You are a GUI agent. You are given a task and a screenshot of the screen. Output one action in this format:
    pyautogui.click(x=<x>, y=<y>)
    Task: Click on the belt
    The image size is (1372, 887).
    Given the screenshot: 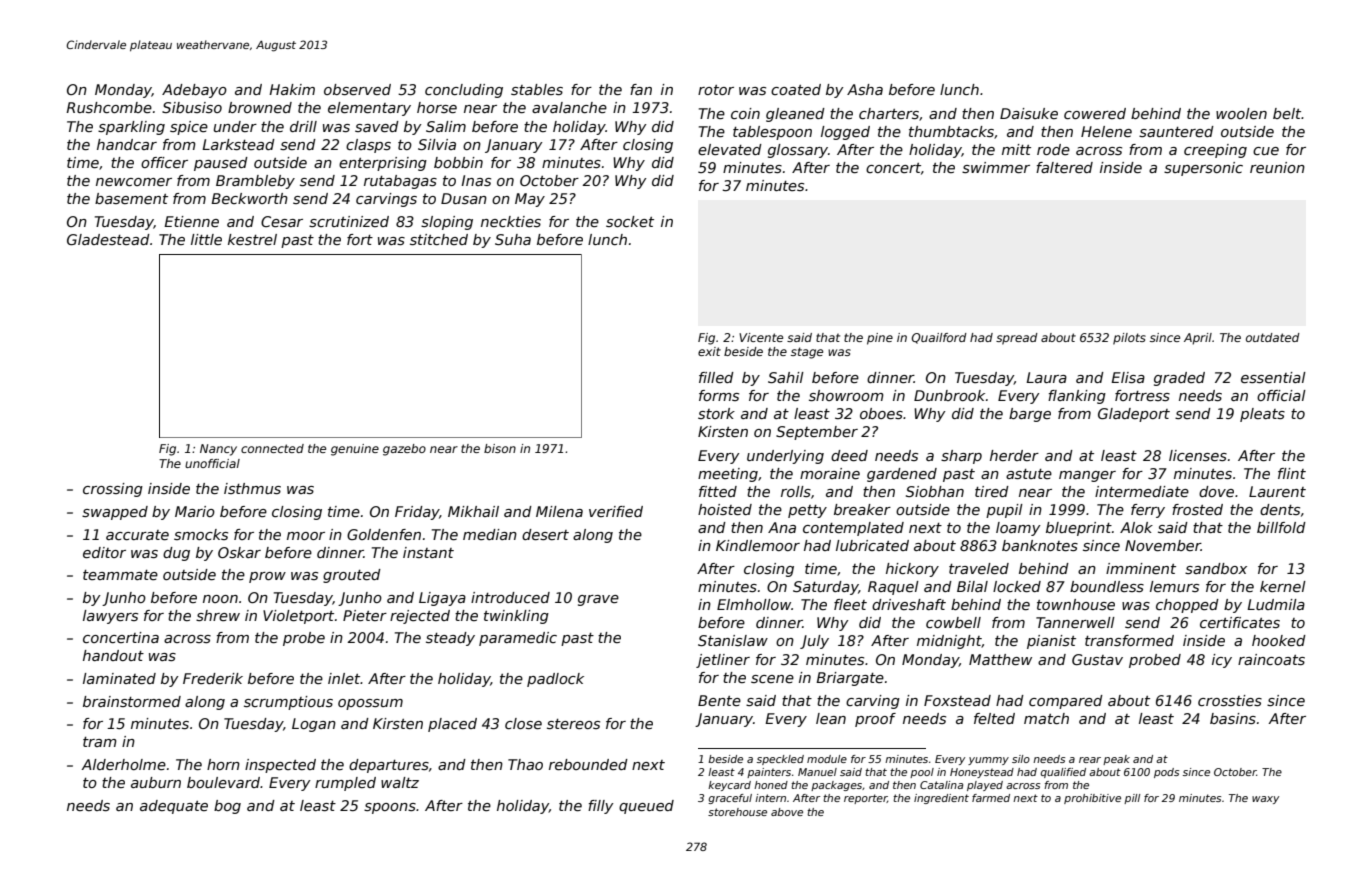 What is the action you would take?
    pyautogui.click(x=1287, y=113)
